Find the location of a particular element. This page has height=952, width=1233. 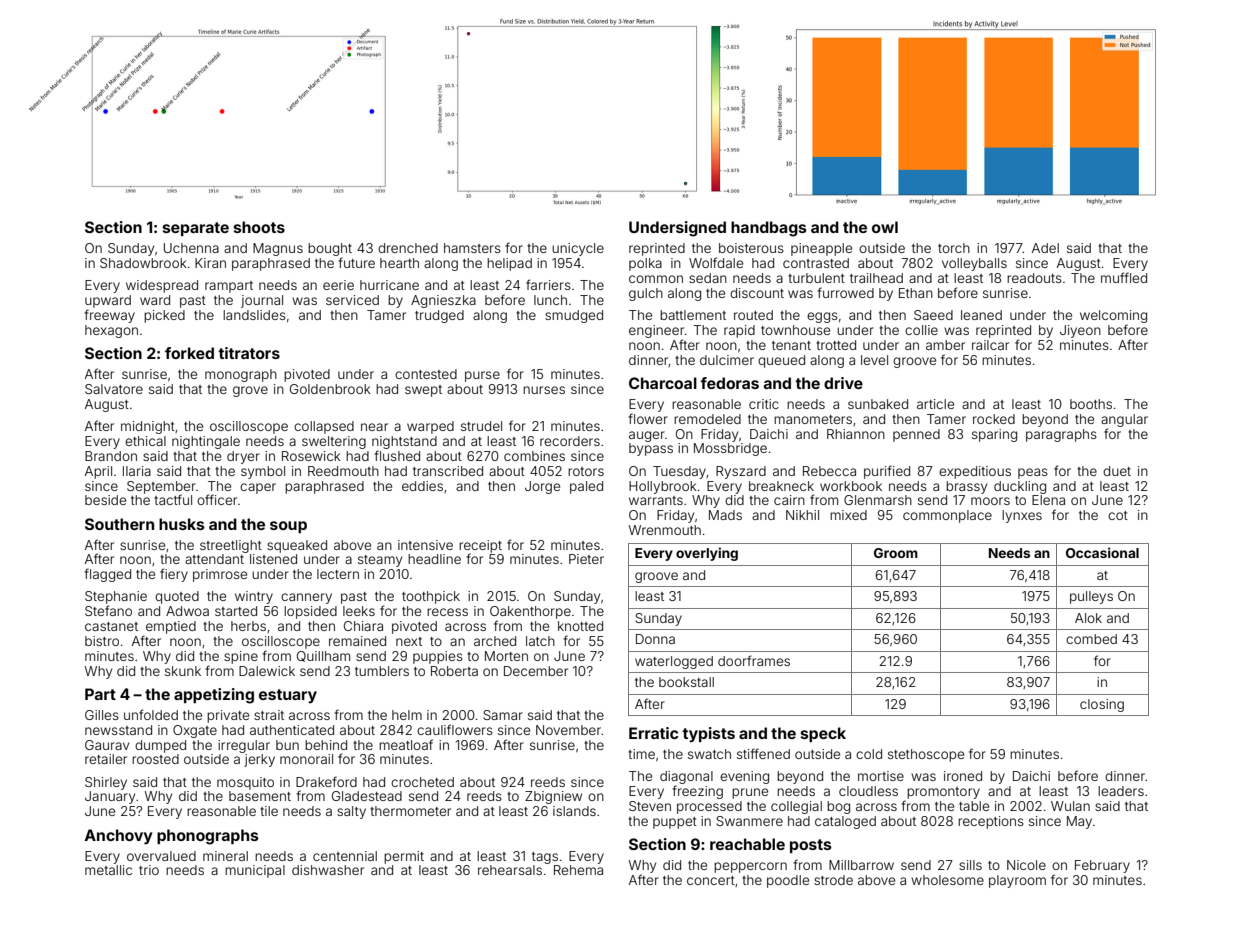

Charcoal is located at coordinates (663, 383).
